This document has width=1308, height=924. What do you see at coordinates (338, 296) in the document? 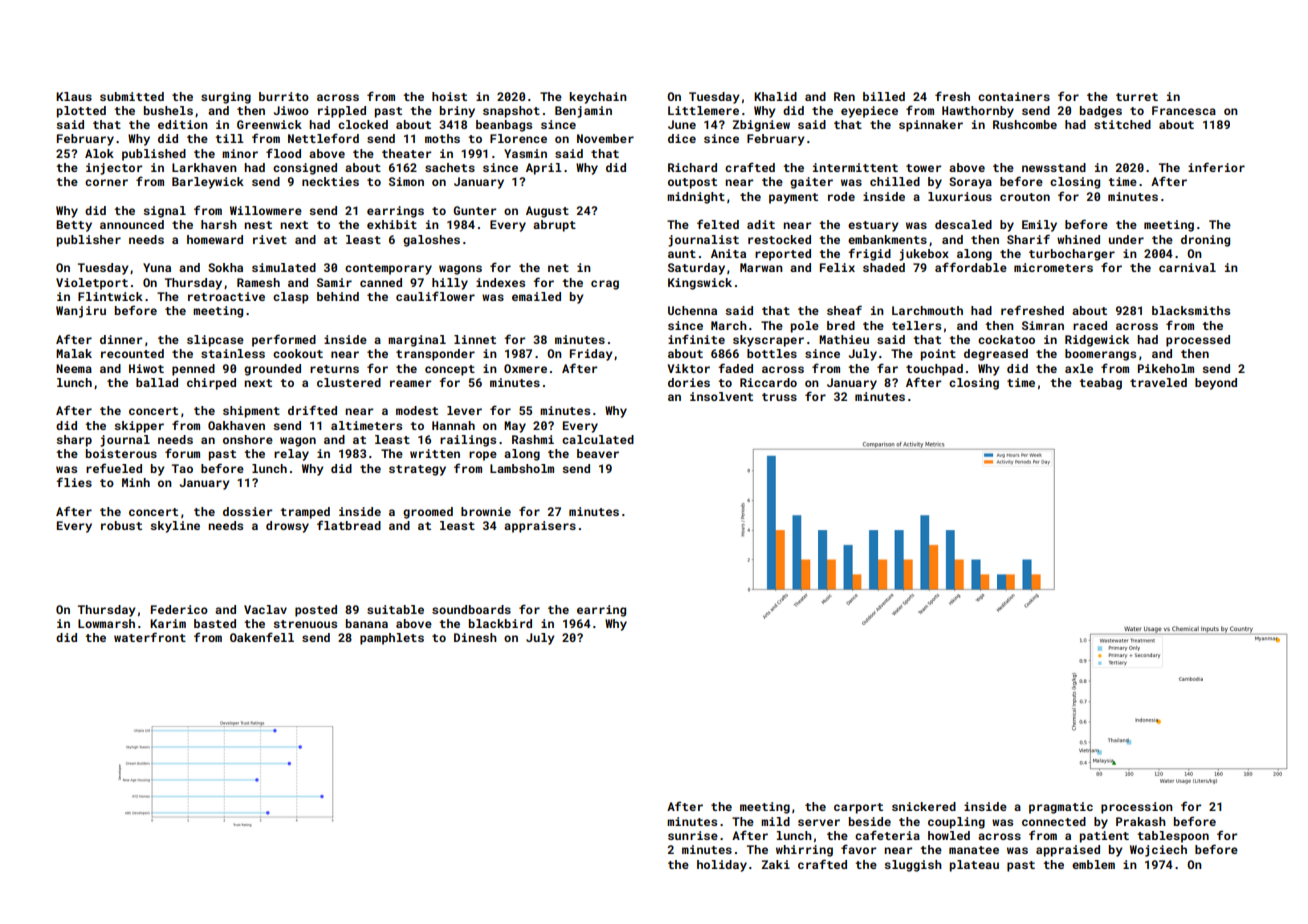
I see `behind` at bounding box center [338, 296].
